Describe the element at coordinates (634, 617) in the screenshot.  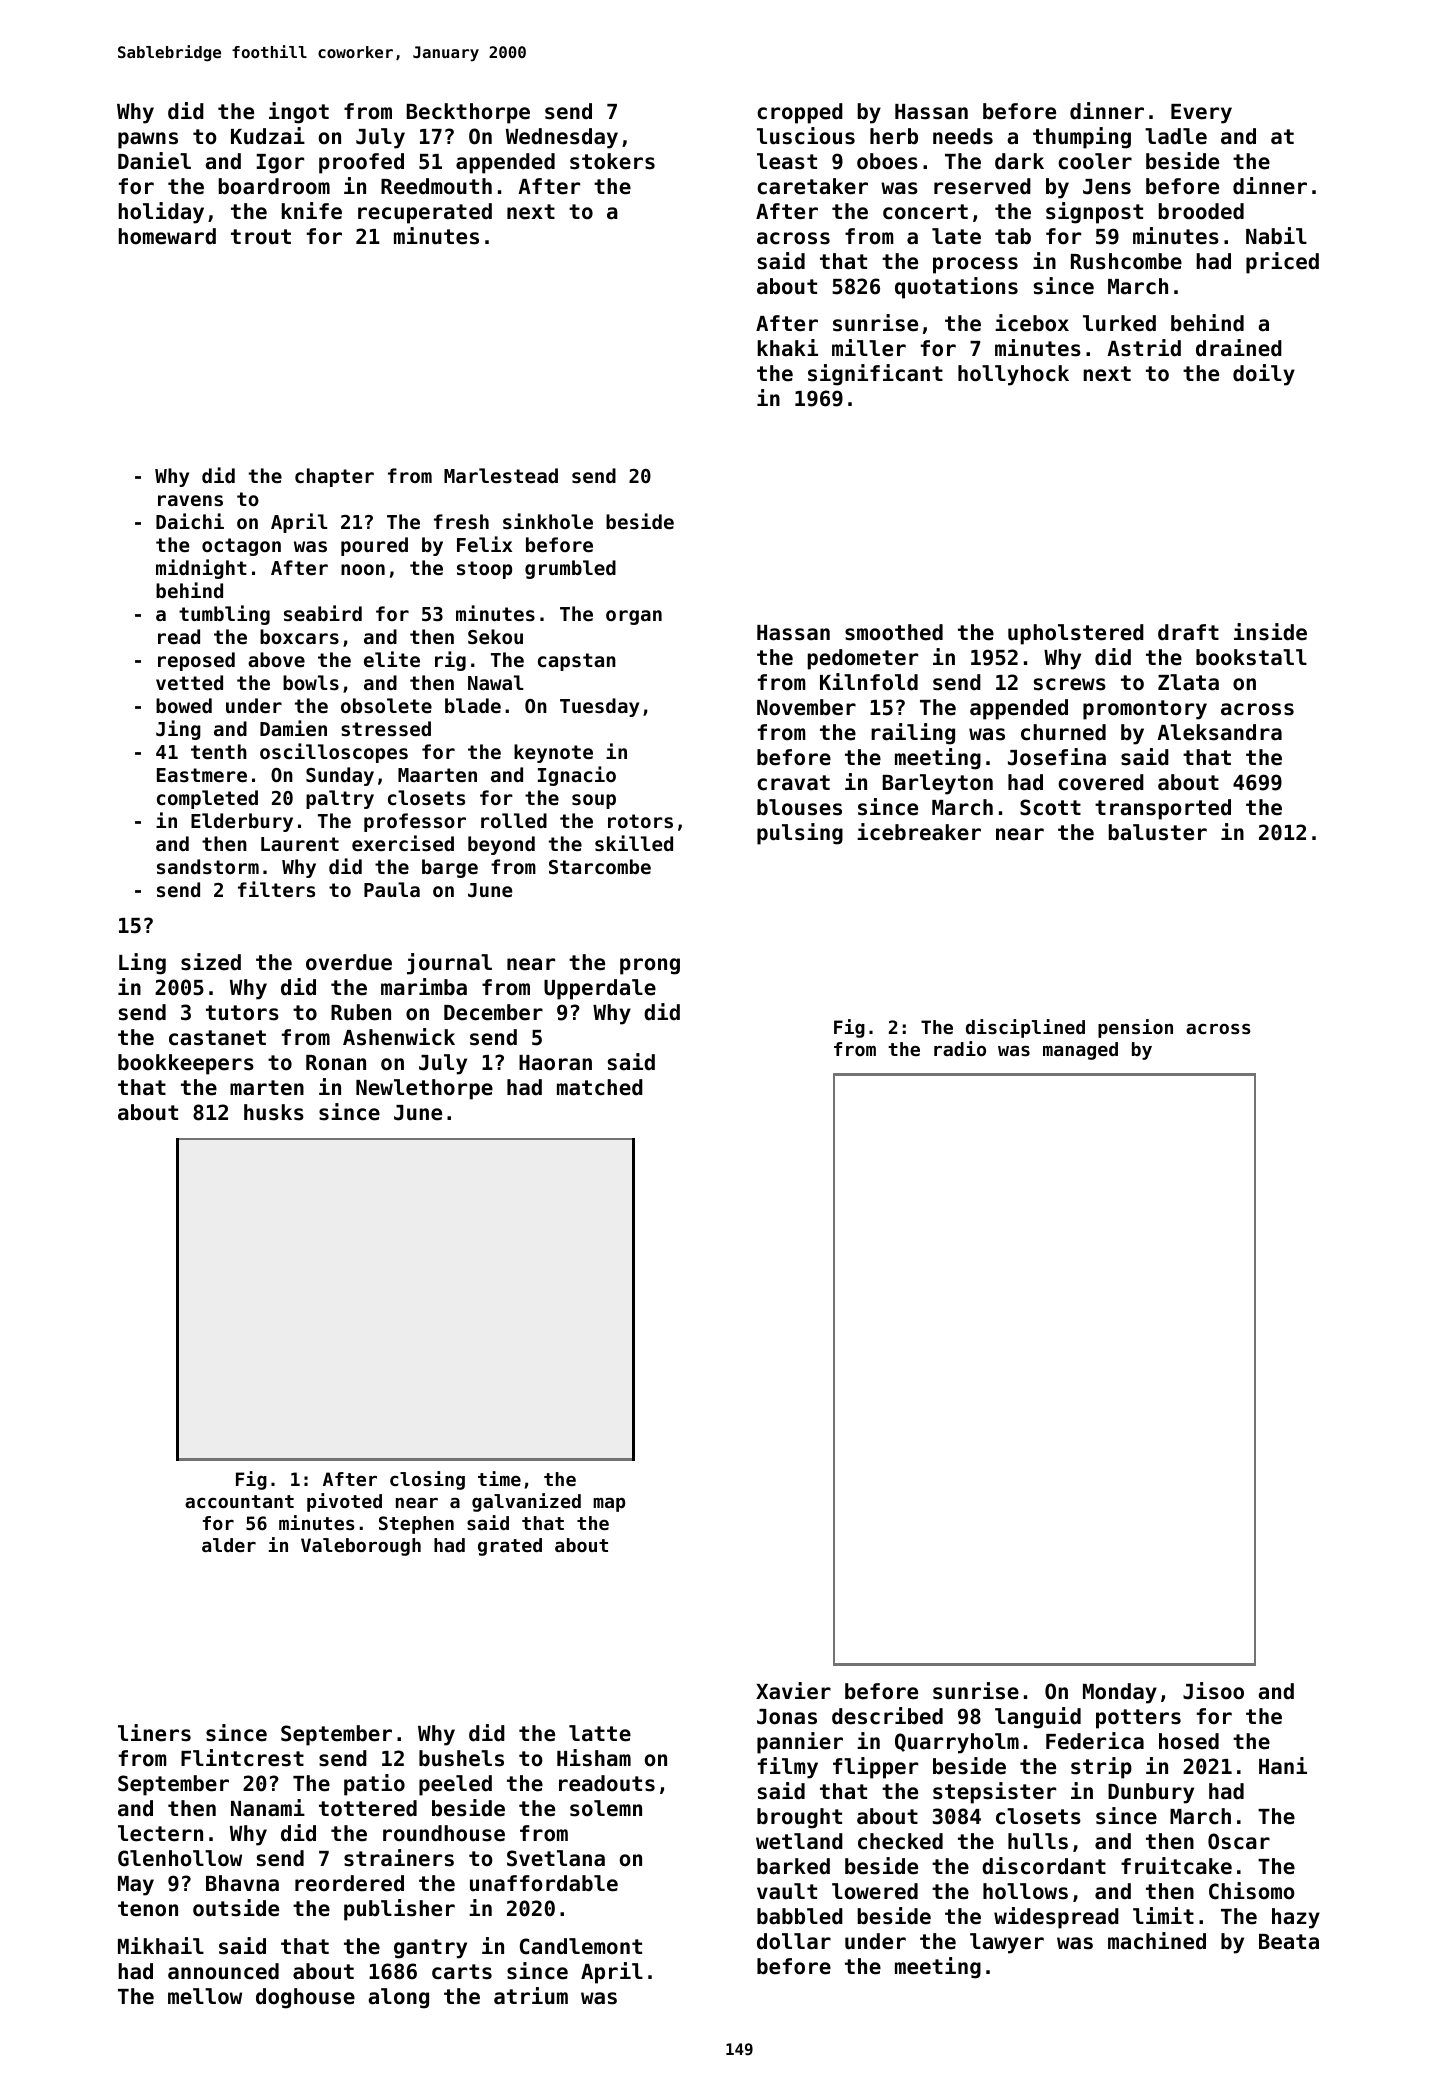
I see `organ` at that location.
